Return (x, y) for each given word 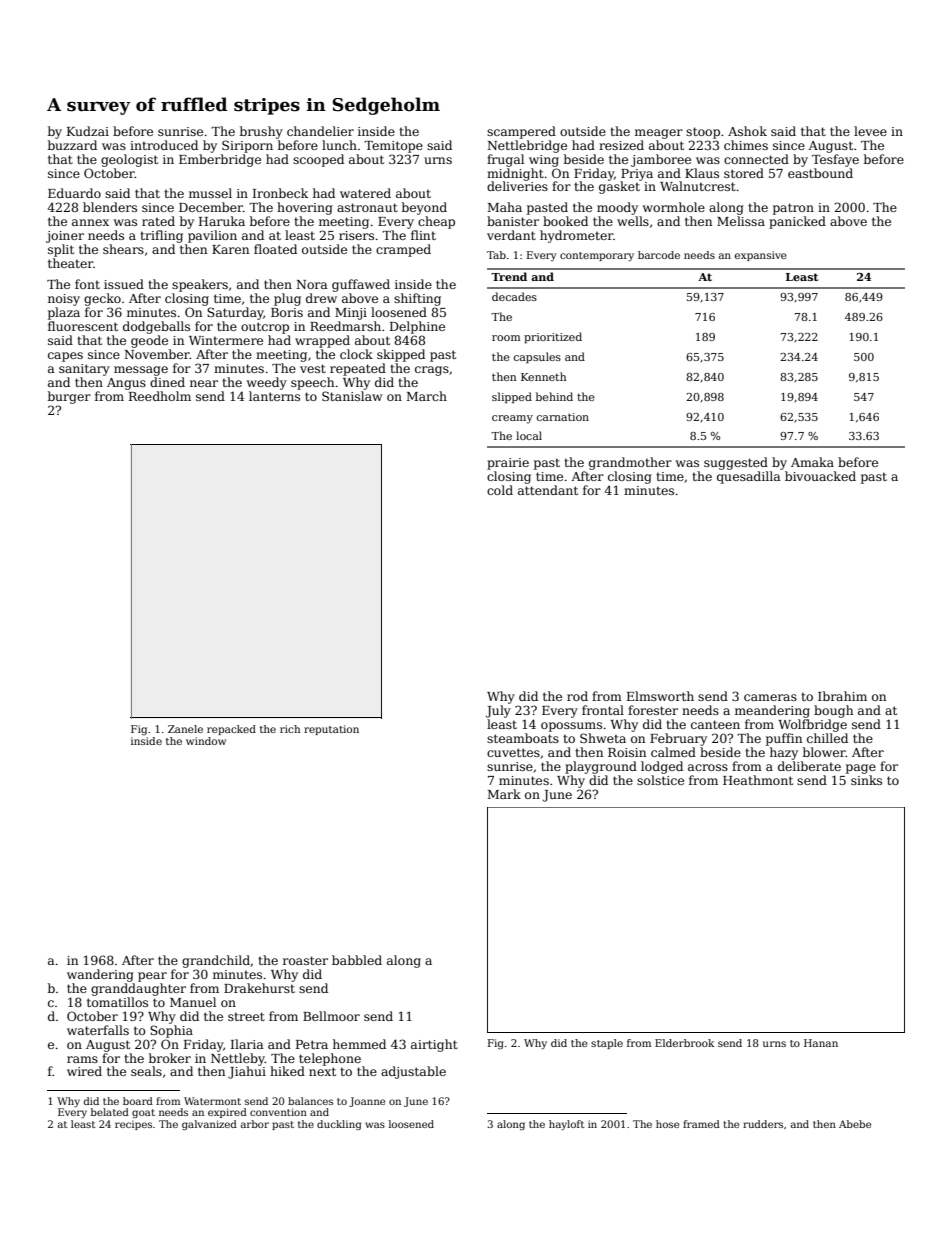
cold (500, 490)
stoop (703, 133)
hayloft (566, 1125)
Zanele (185, 729)
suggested (736, 463)
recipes (133, 1125)
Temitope (393, 147)
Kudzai (88, 131)
